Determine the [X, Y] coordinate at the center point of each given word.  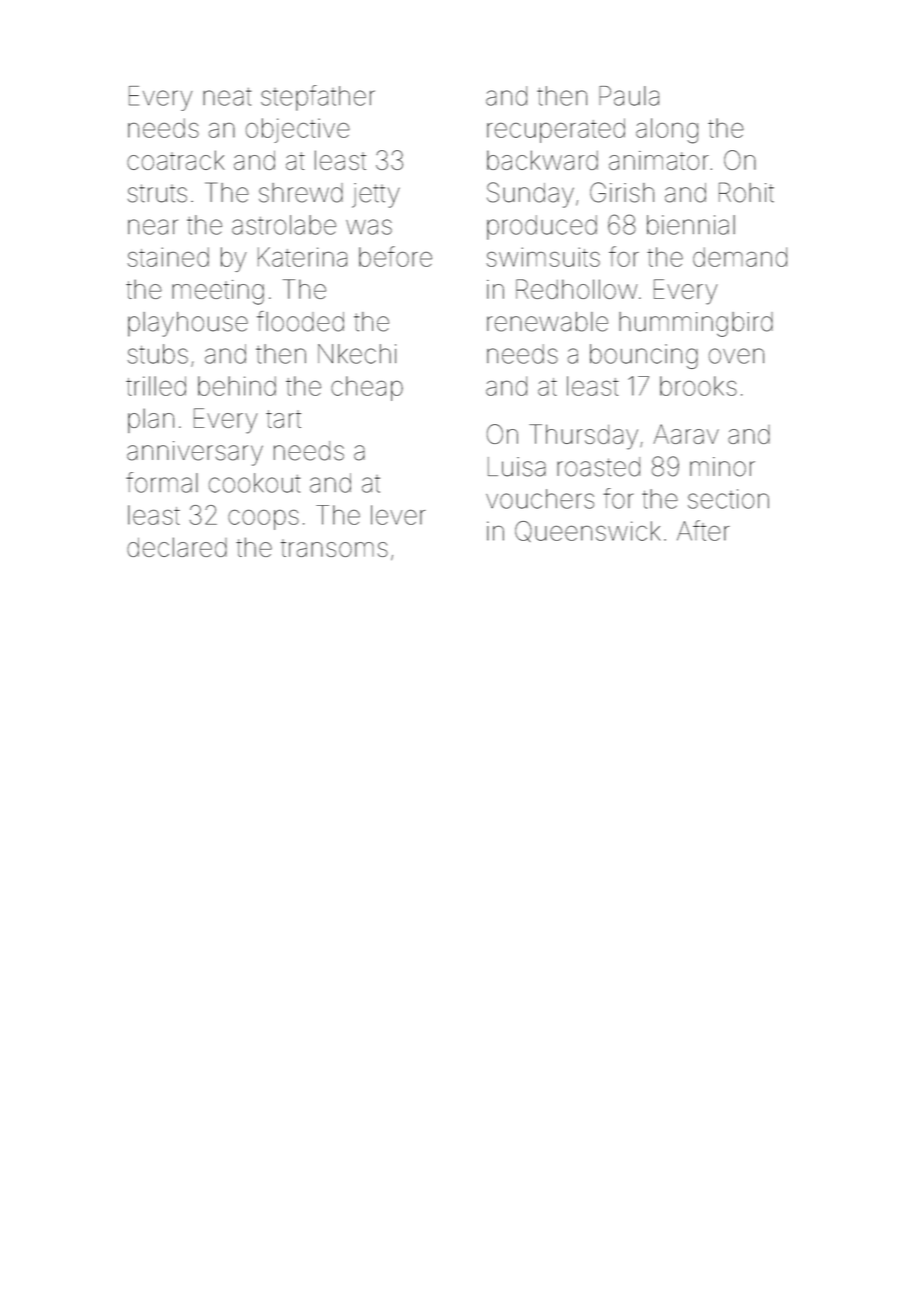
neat [227, 97]
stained [168, 257]
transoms [334, 548]
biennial [691, 225]
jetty [376, 195]
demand [740, 257]
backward [542, 160]
